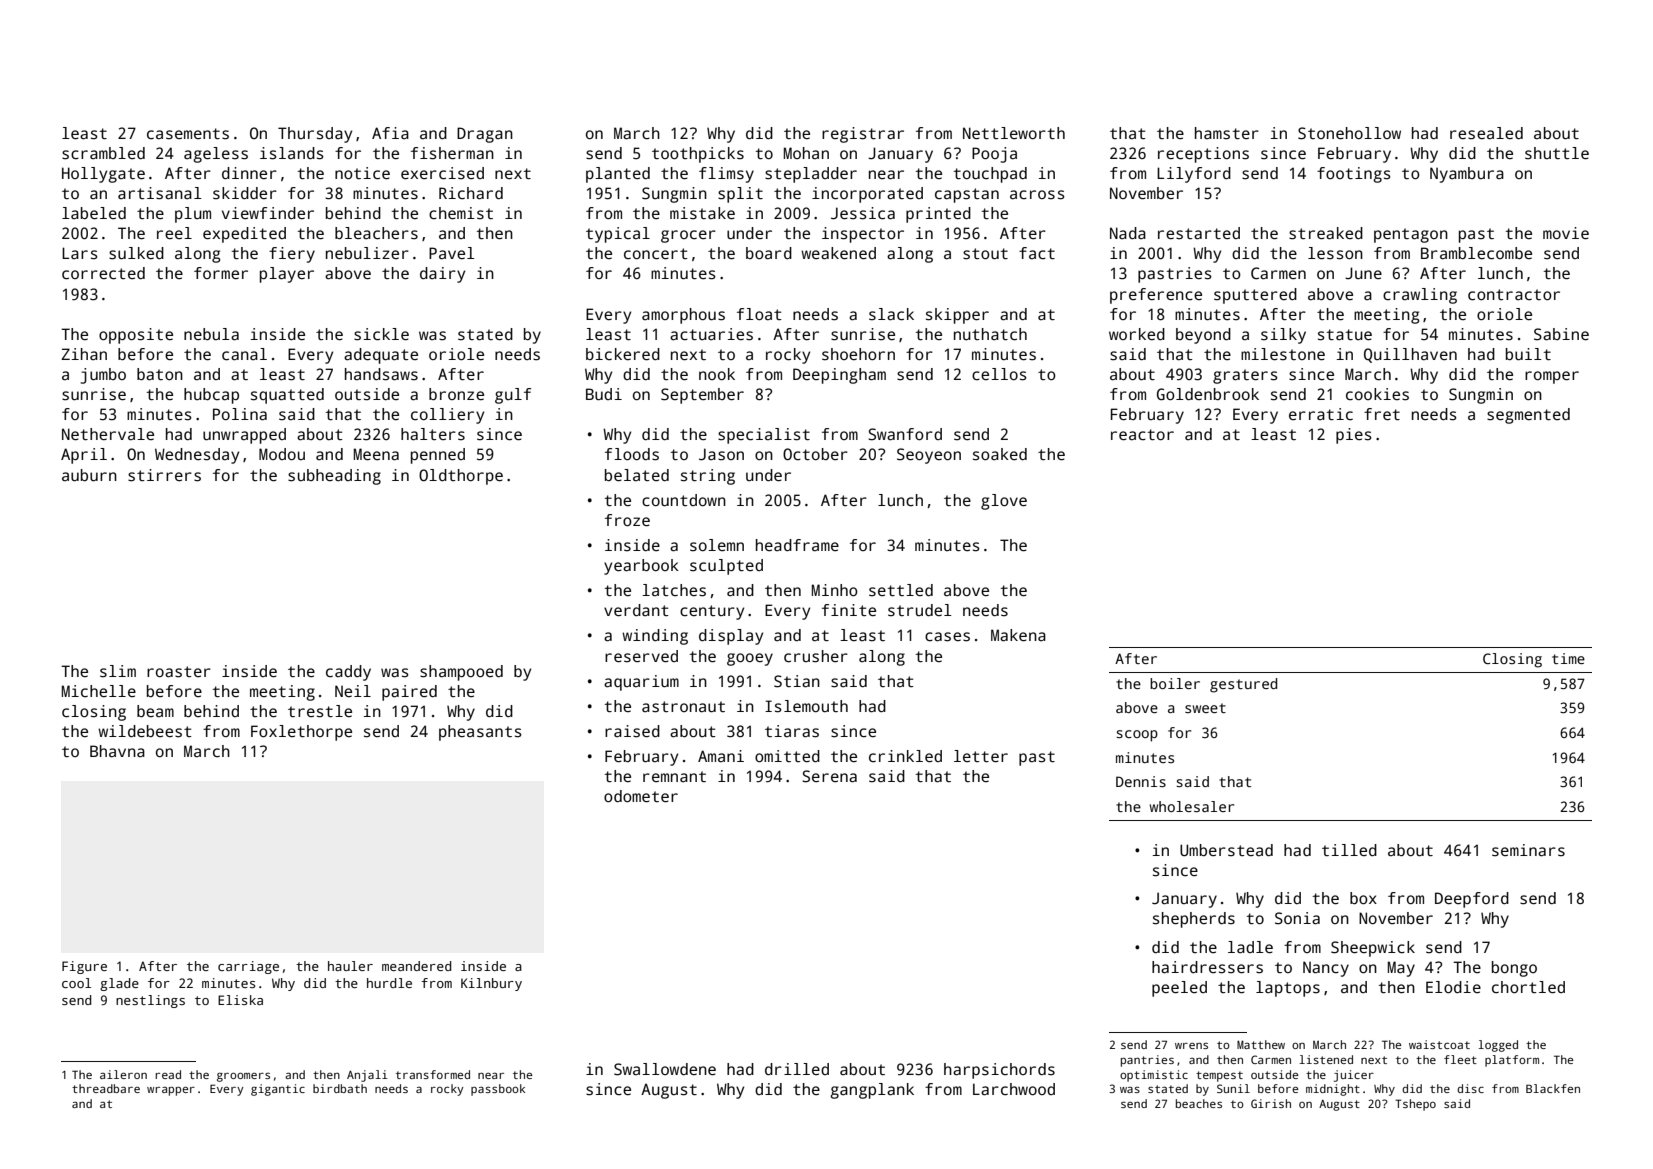 The width and height of the page is (1653, 1169). Describe the element at coordinates (123, 1074) in the page. I see `aileron` at that location.
